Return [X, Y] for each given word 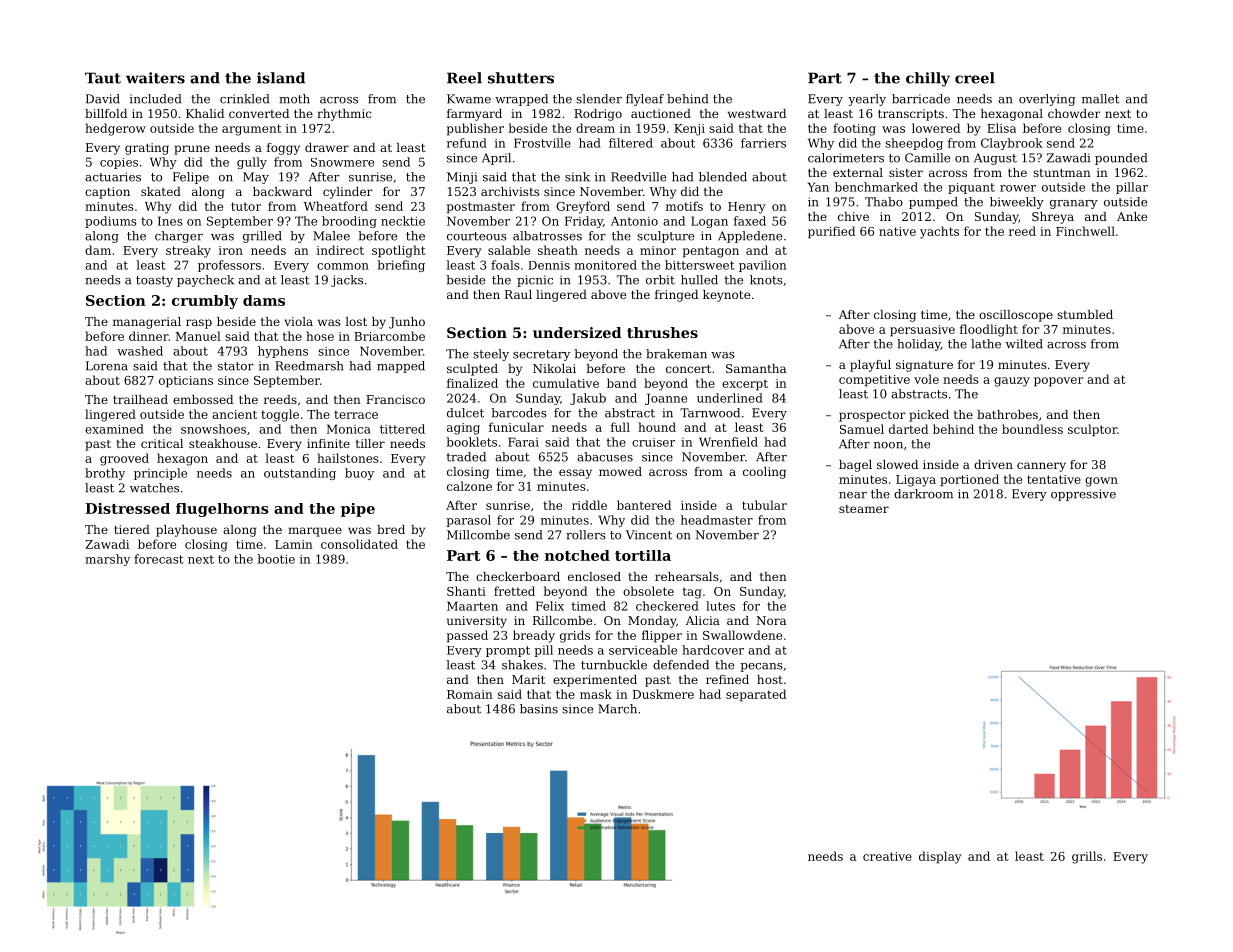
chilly [928, 79]
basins [539, 709]
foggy [283, 149]
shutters [521, 78]
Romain [470, 694]
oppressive [1083, 495]
